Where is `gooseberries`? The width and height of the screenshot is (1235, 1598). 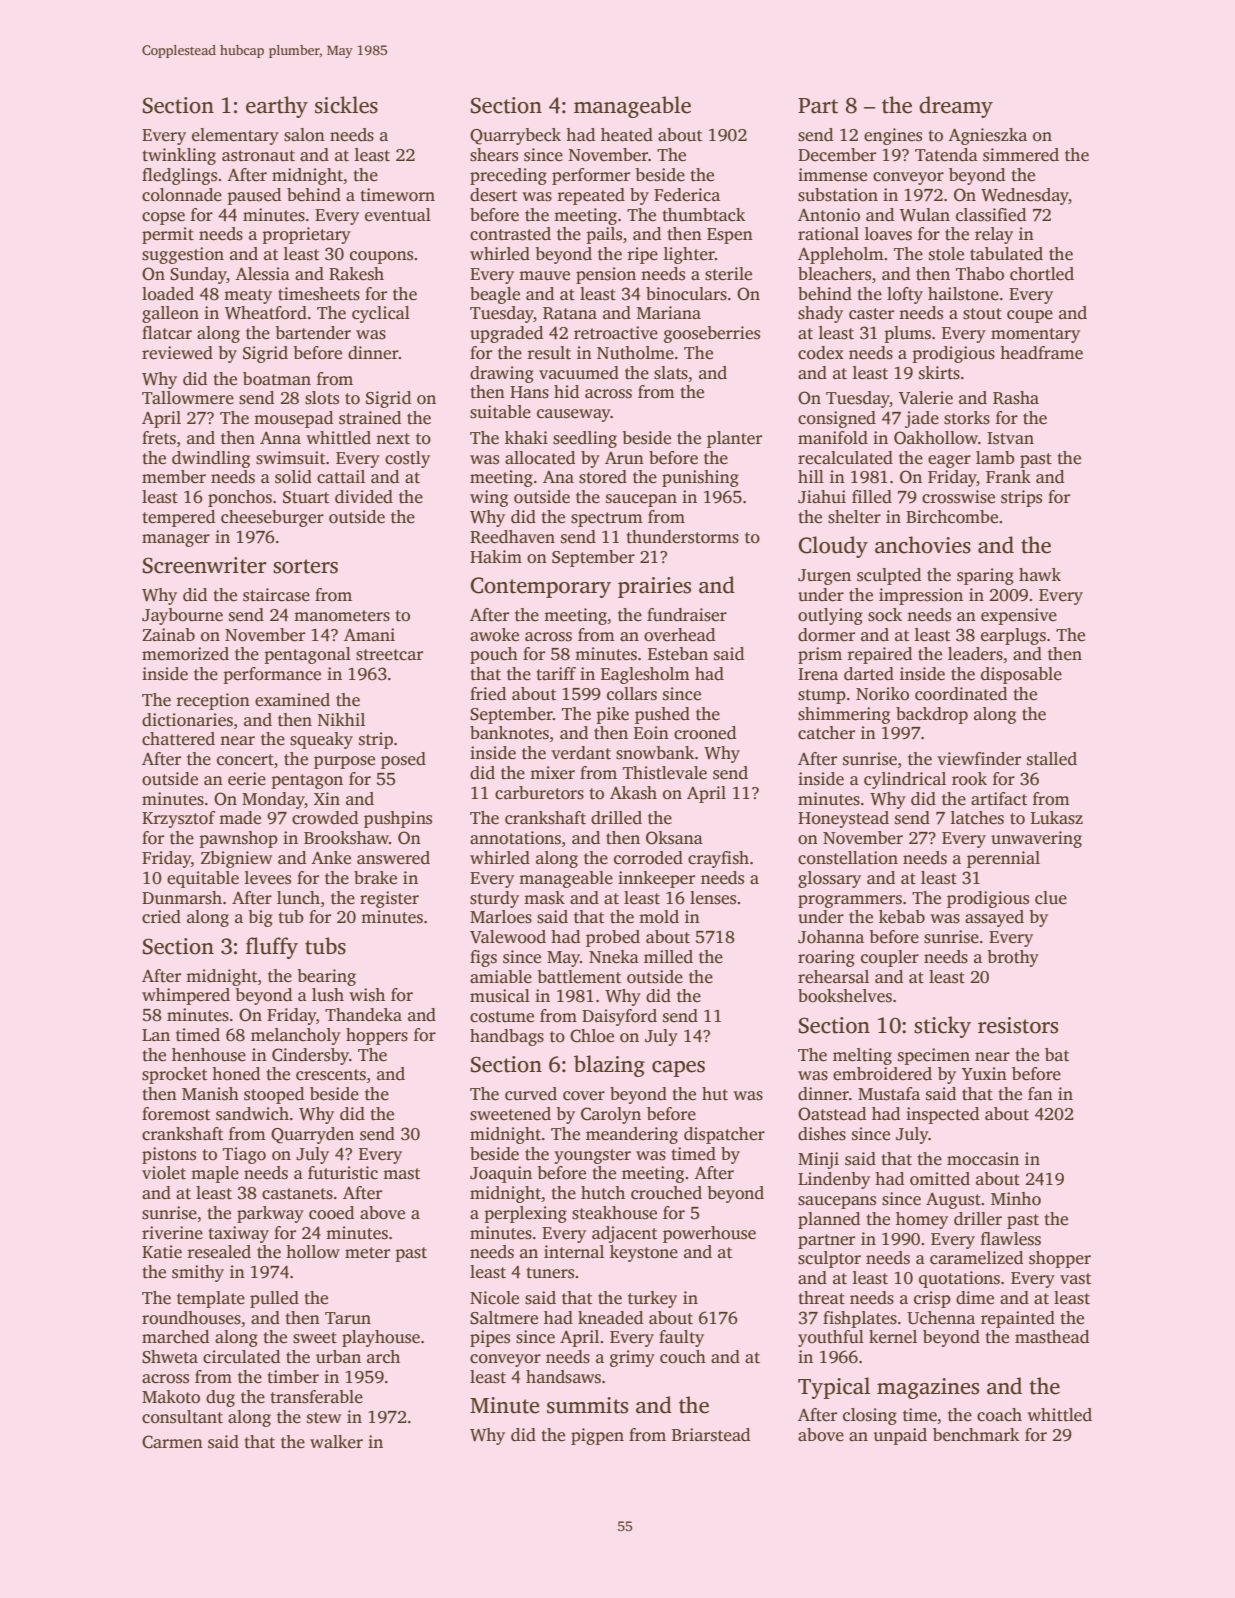 gooseberries is located at coordinates (712, 334).
